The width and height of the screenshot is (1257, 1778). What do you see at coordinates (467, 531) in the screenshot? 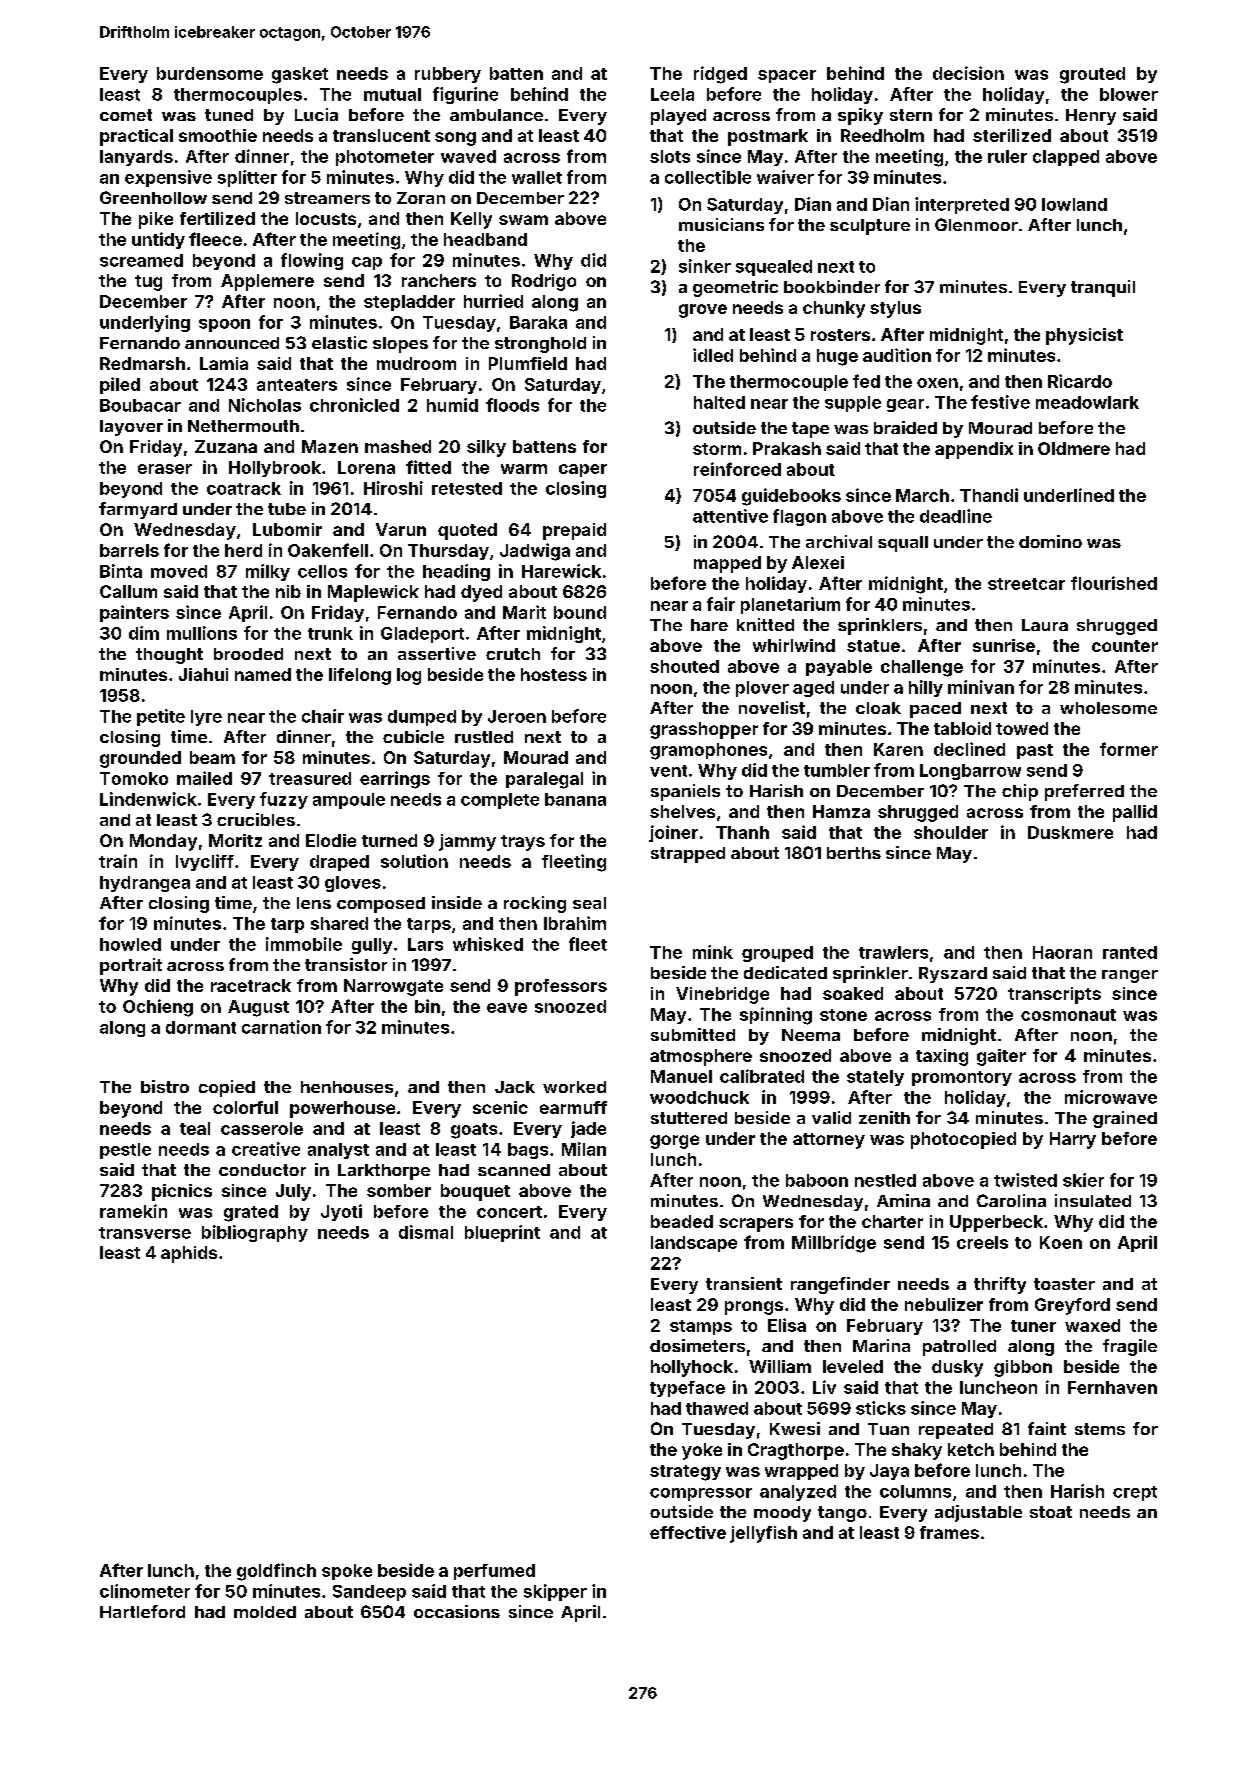
I see `quoted` at bounding box center [467, 531].
